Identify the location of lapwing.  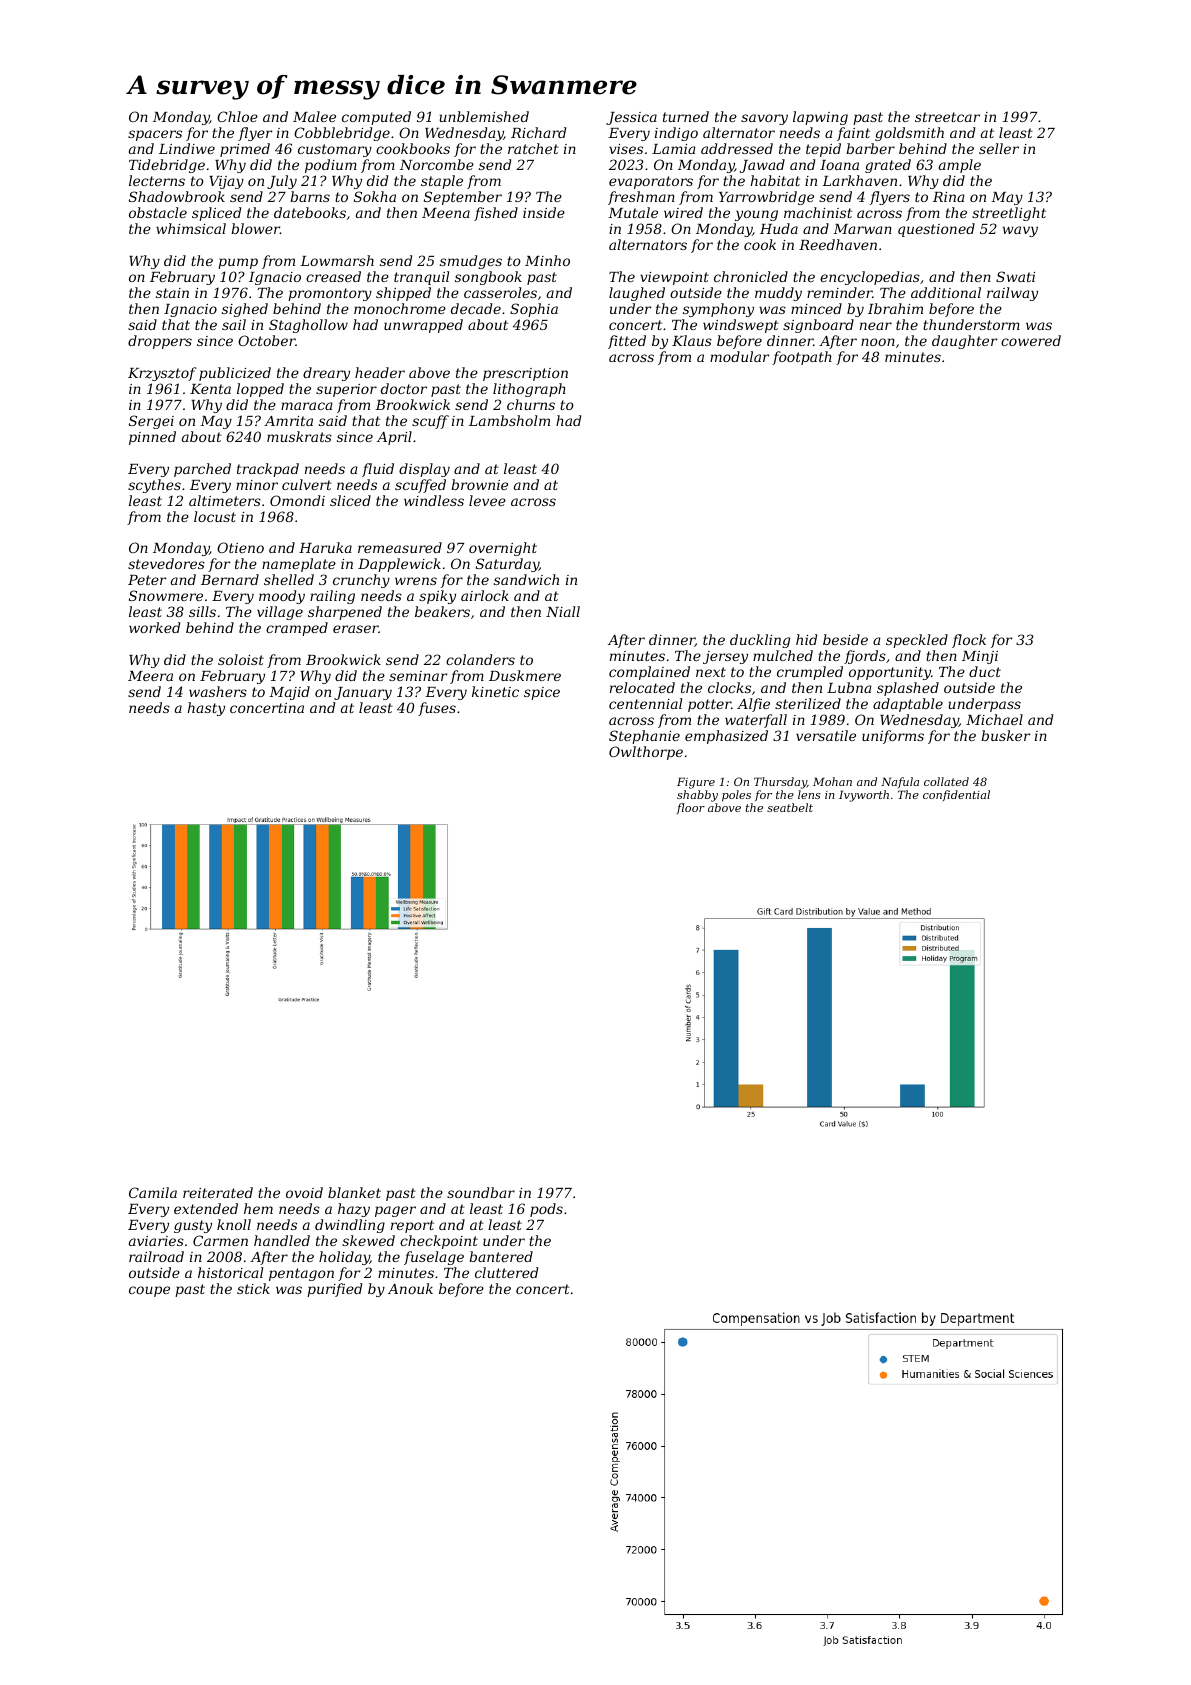
(820, 118).
